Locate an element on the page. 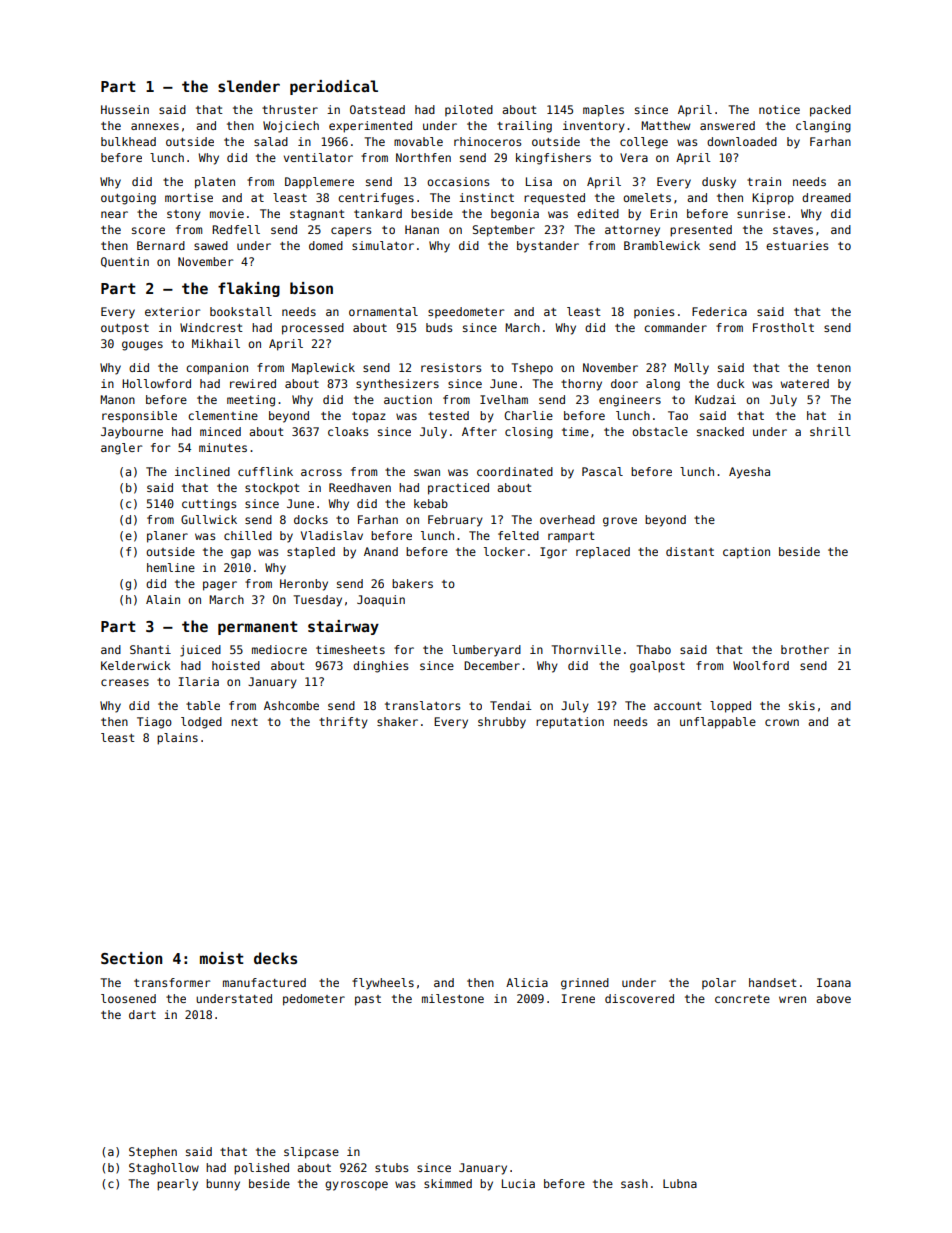  Anand is located at coordinates (381, 551).
